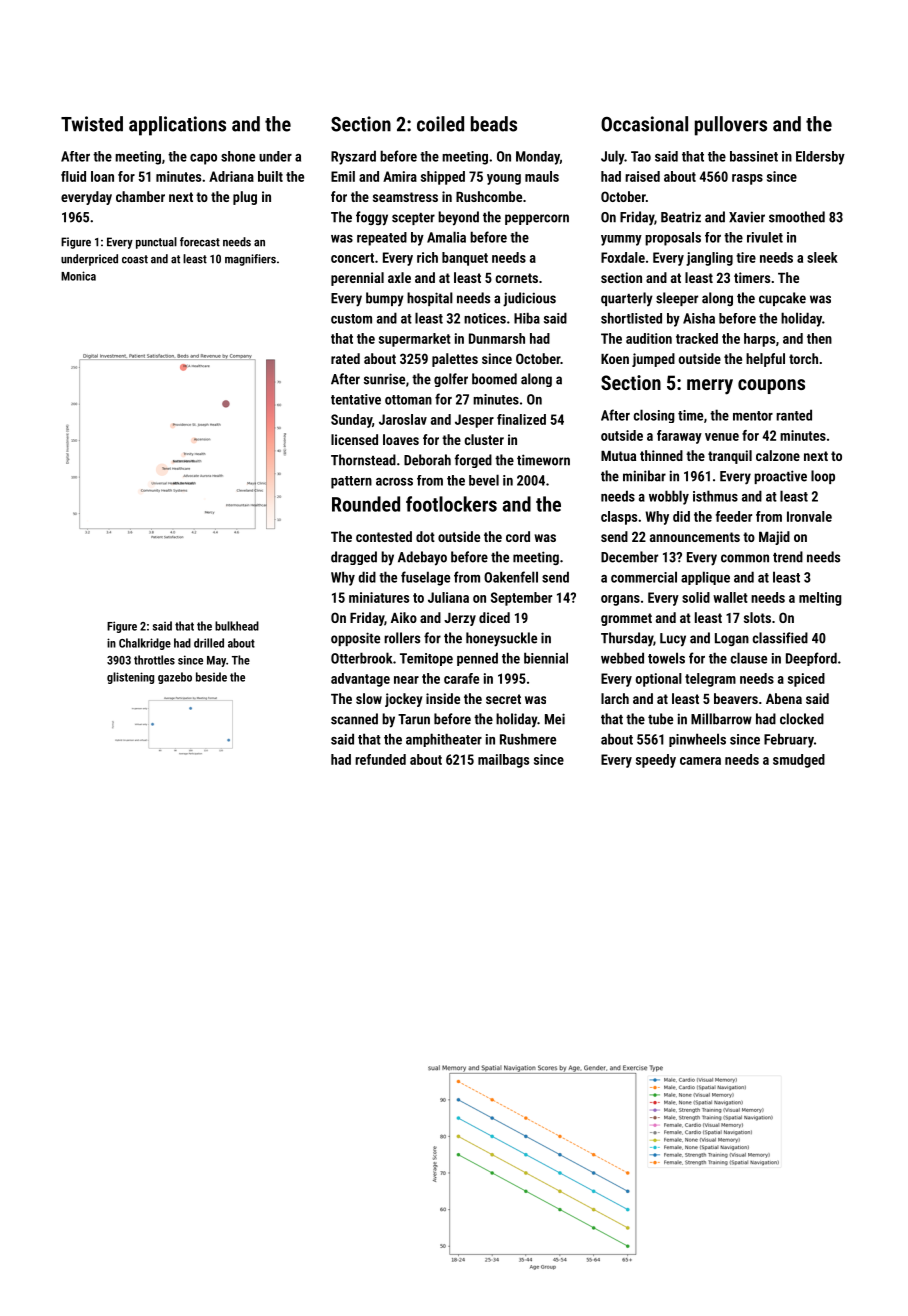 This screenshot has height=1316, width=908. What do you see at coordinates (721, 719) in the screenshot?
I see `Millbarrow` at bounding box center [721, 719].
